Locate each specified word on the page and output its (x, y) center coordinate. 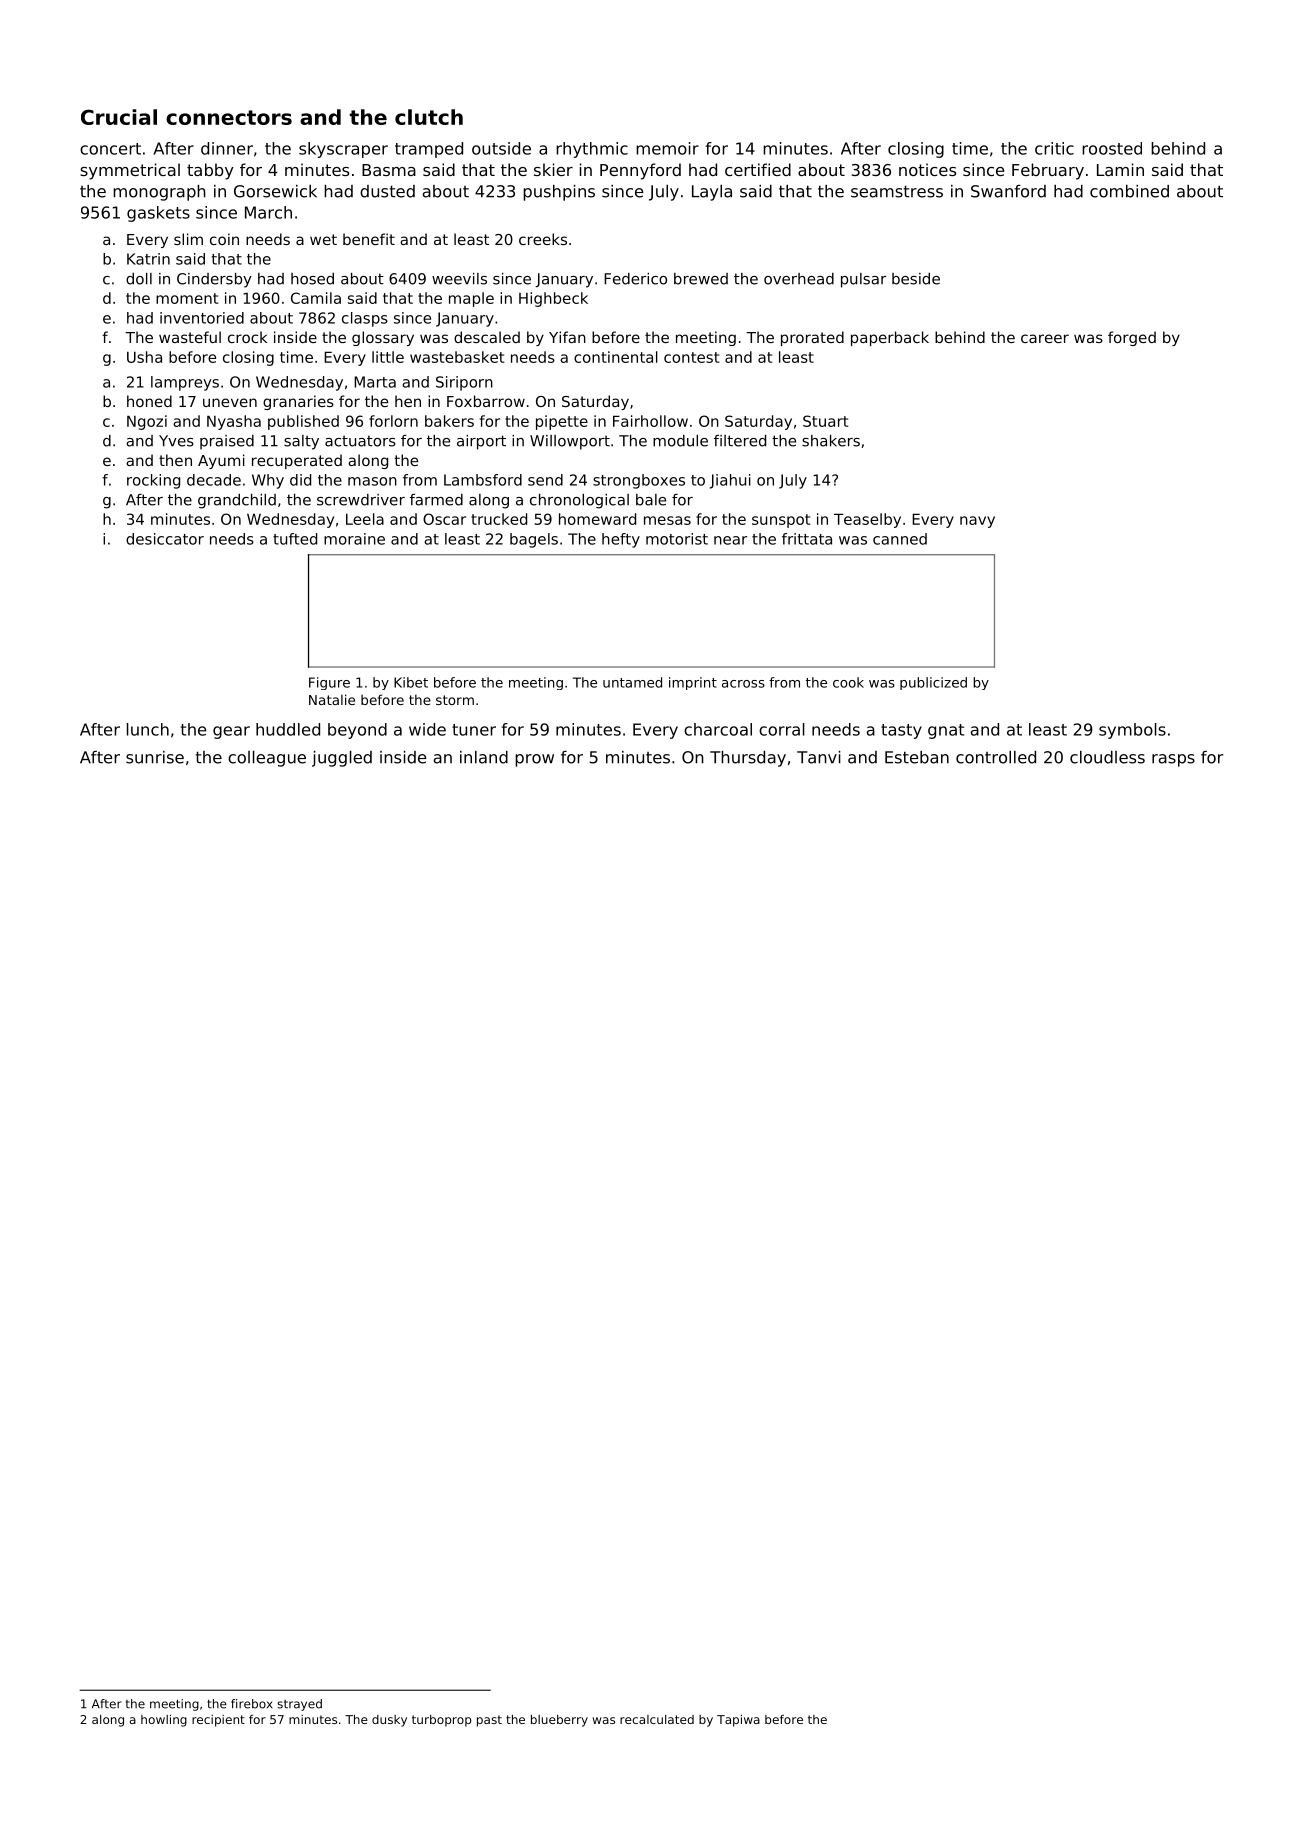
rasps (1173, 760)
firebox (251, 1704)
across (743, 684)
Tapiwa (738, 1721)
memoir (667, 148)
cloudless (1107, 757)
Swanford (1008, 191)
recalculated (657, 1719)
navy (977, 522)
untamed (632, 682)
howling (164, 1721)
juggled (342, 759)
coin (224, 239)
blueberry (559, 1721)
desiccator (165, 539)
